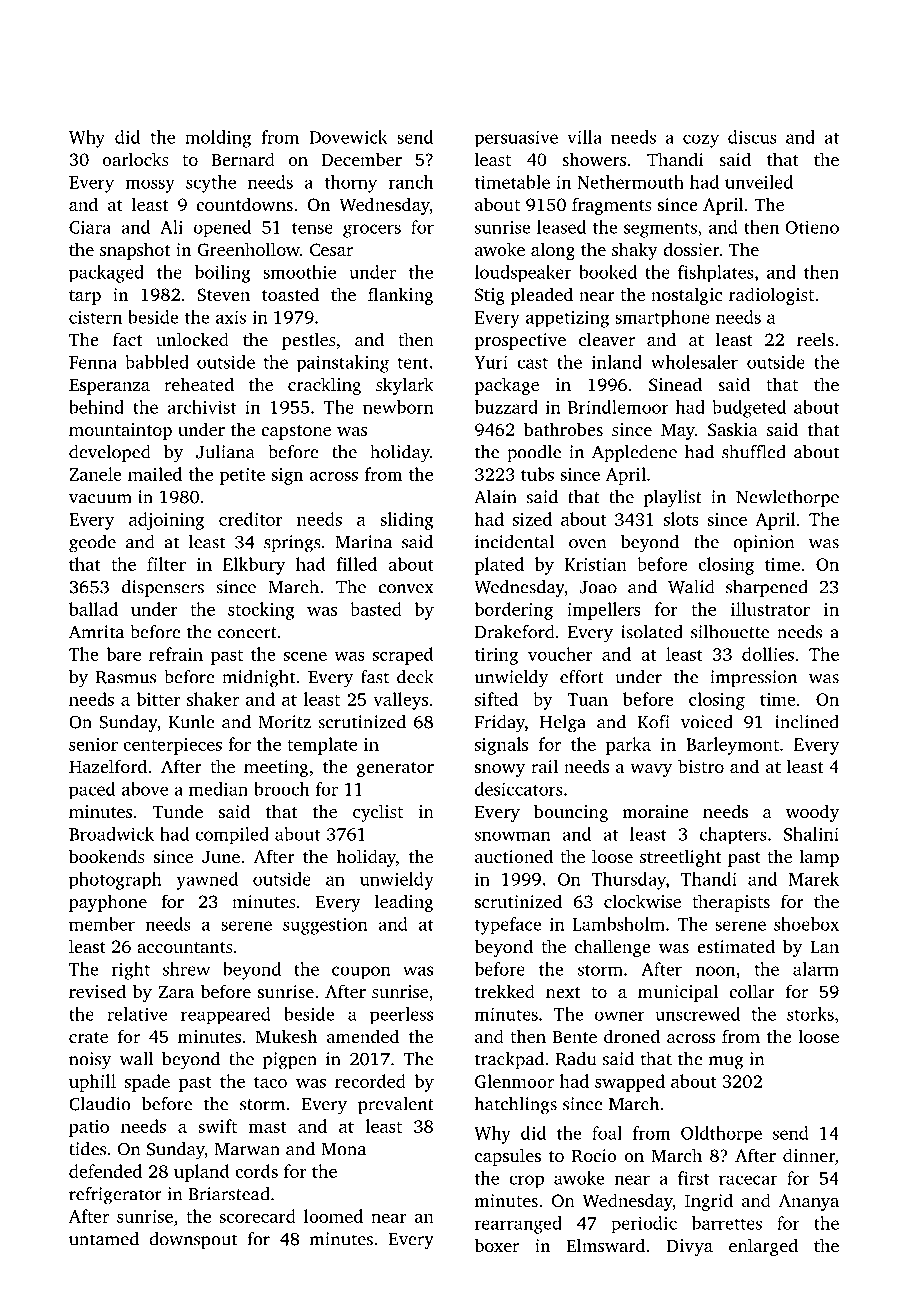  I want to click on coupon, so click(361, 973).
